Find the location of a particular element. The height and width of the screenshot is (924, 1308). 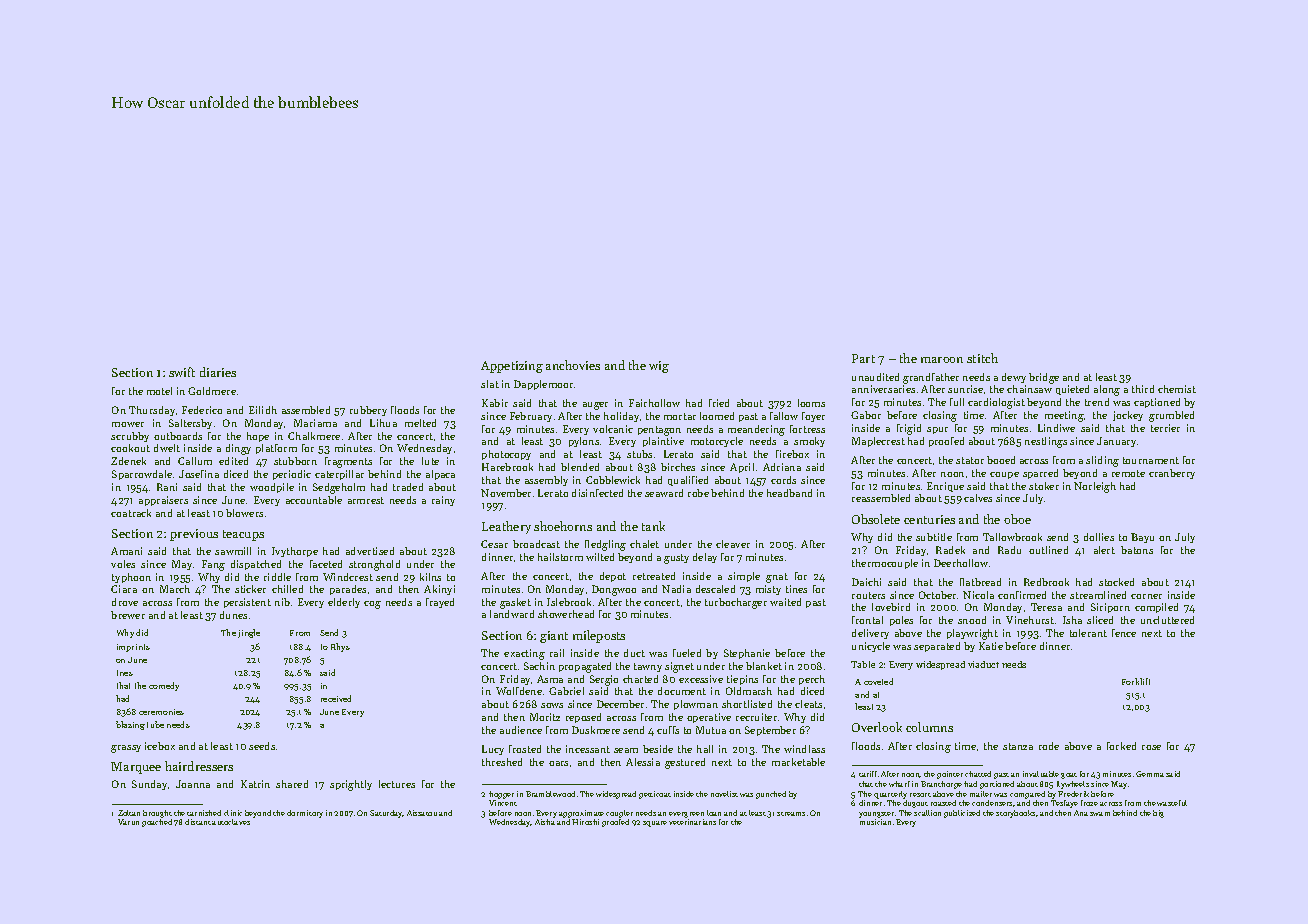

grandfather is located at coordinates (931, 378).
